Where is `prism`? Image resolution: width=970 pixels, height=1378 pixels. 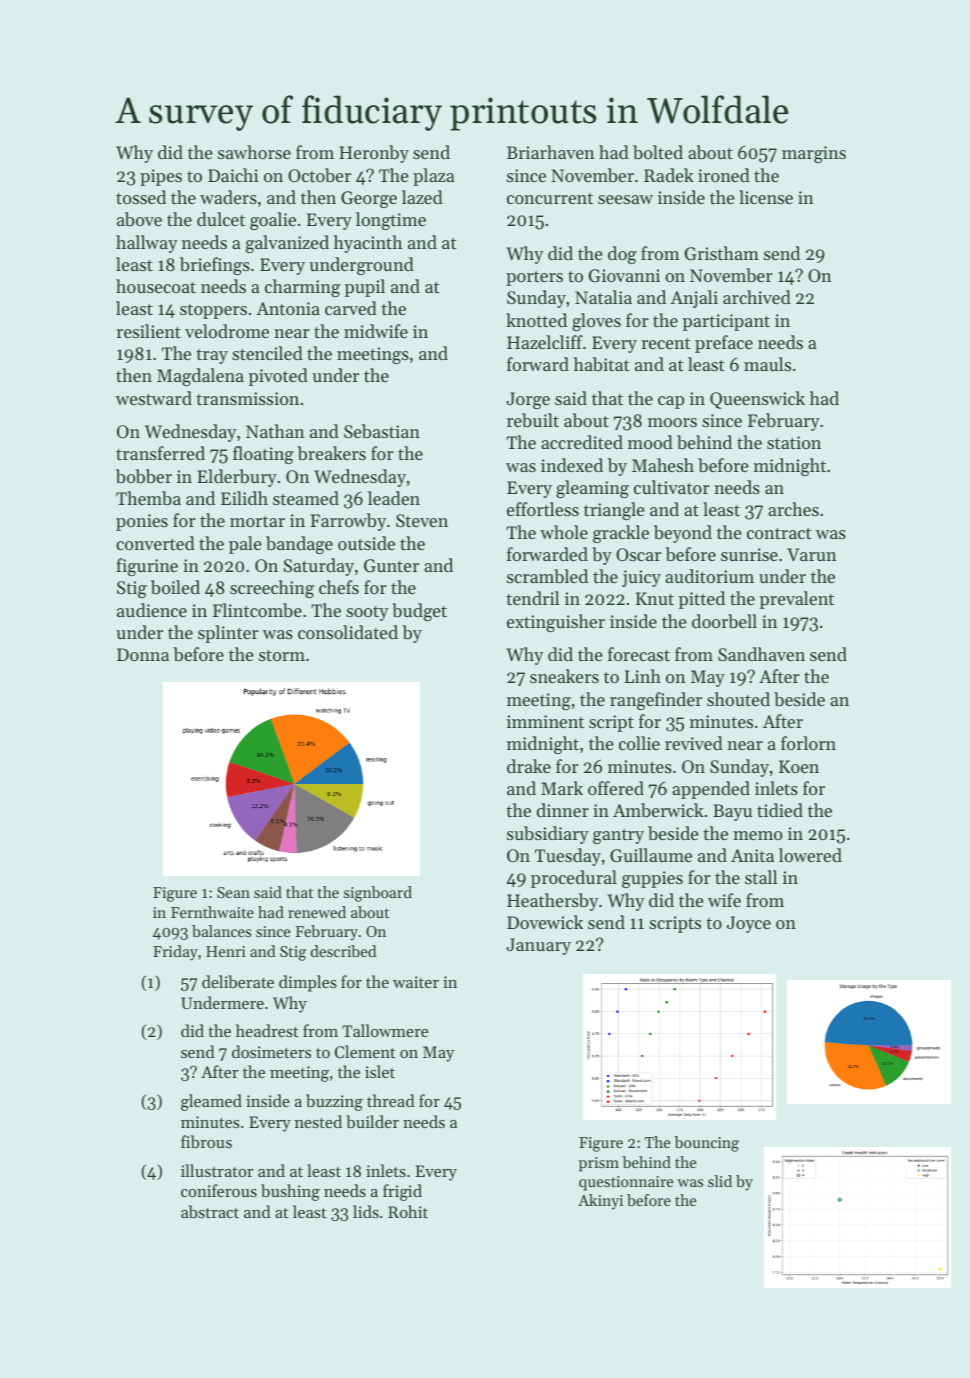
prism is located at coordinates (599, 1164).
